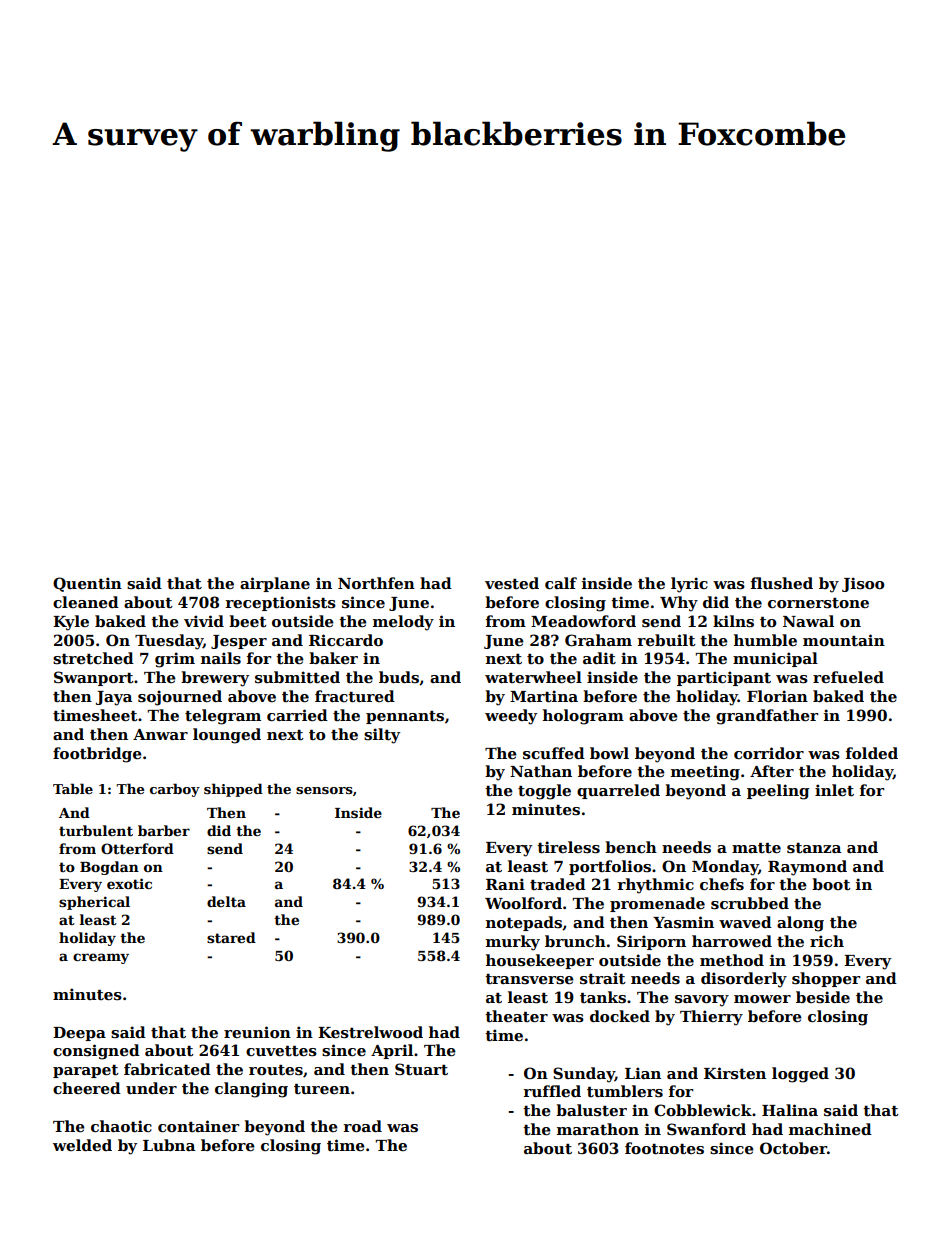 The height and width of the page is (1233, 952). I want to click on refueled, so click(848, 677).
